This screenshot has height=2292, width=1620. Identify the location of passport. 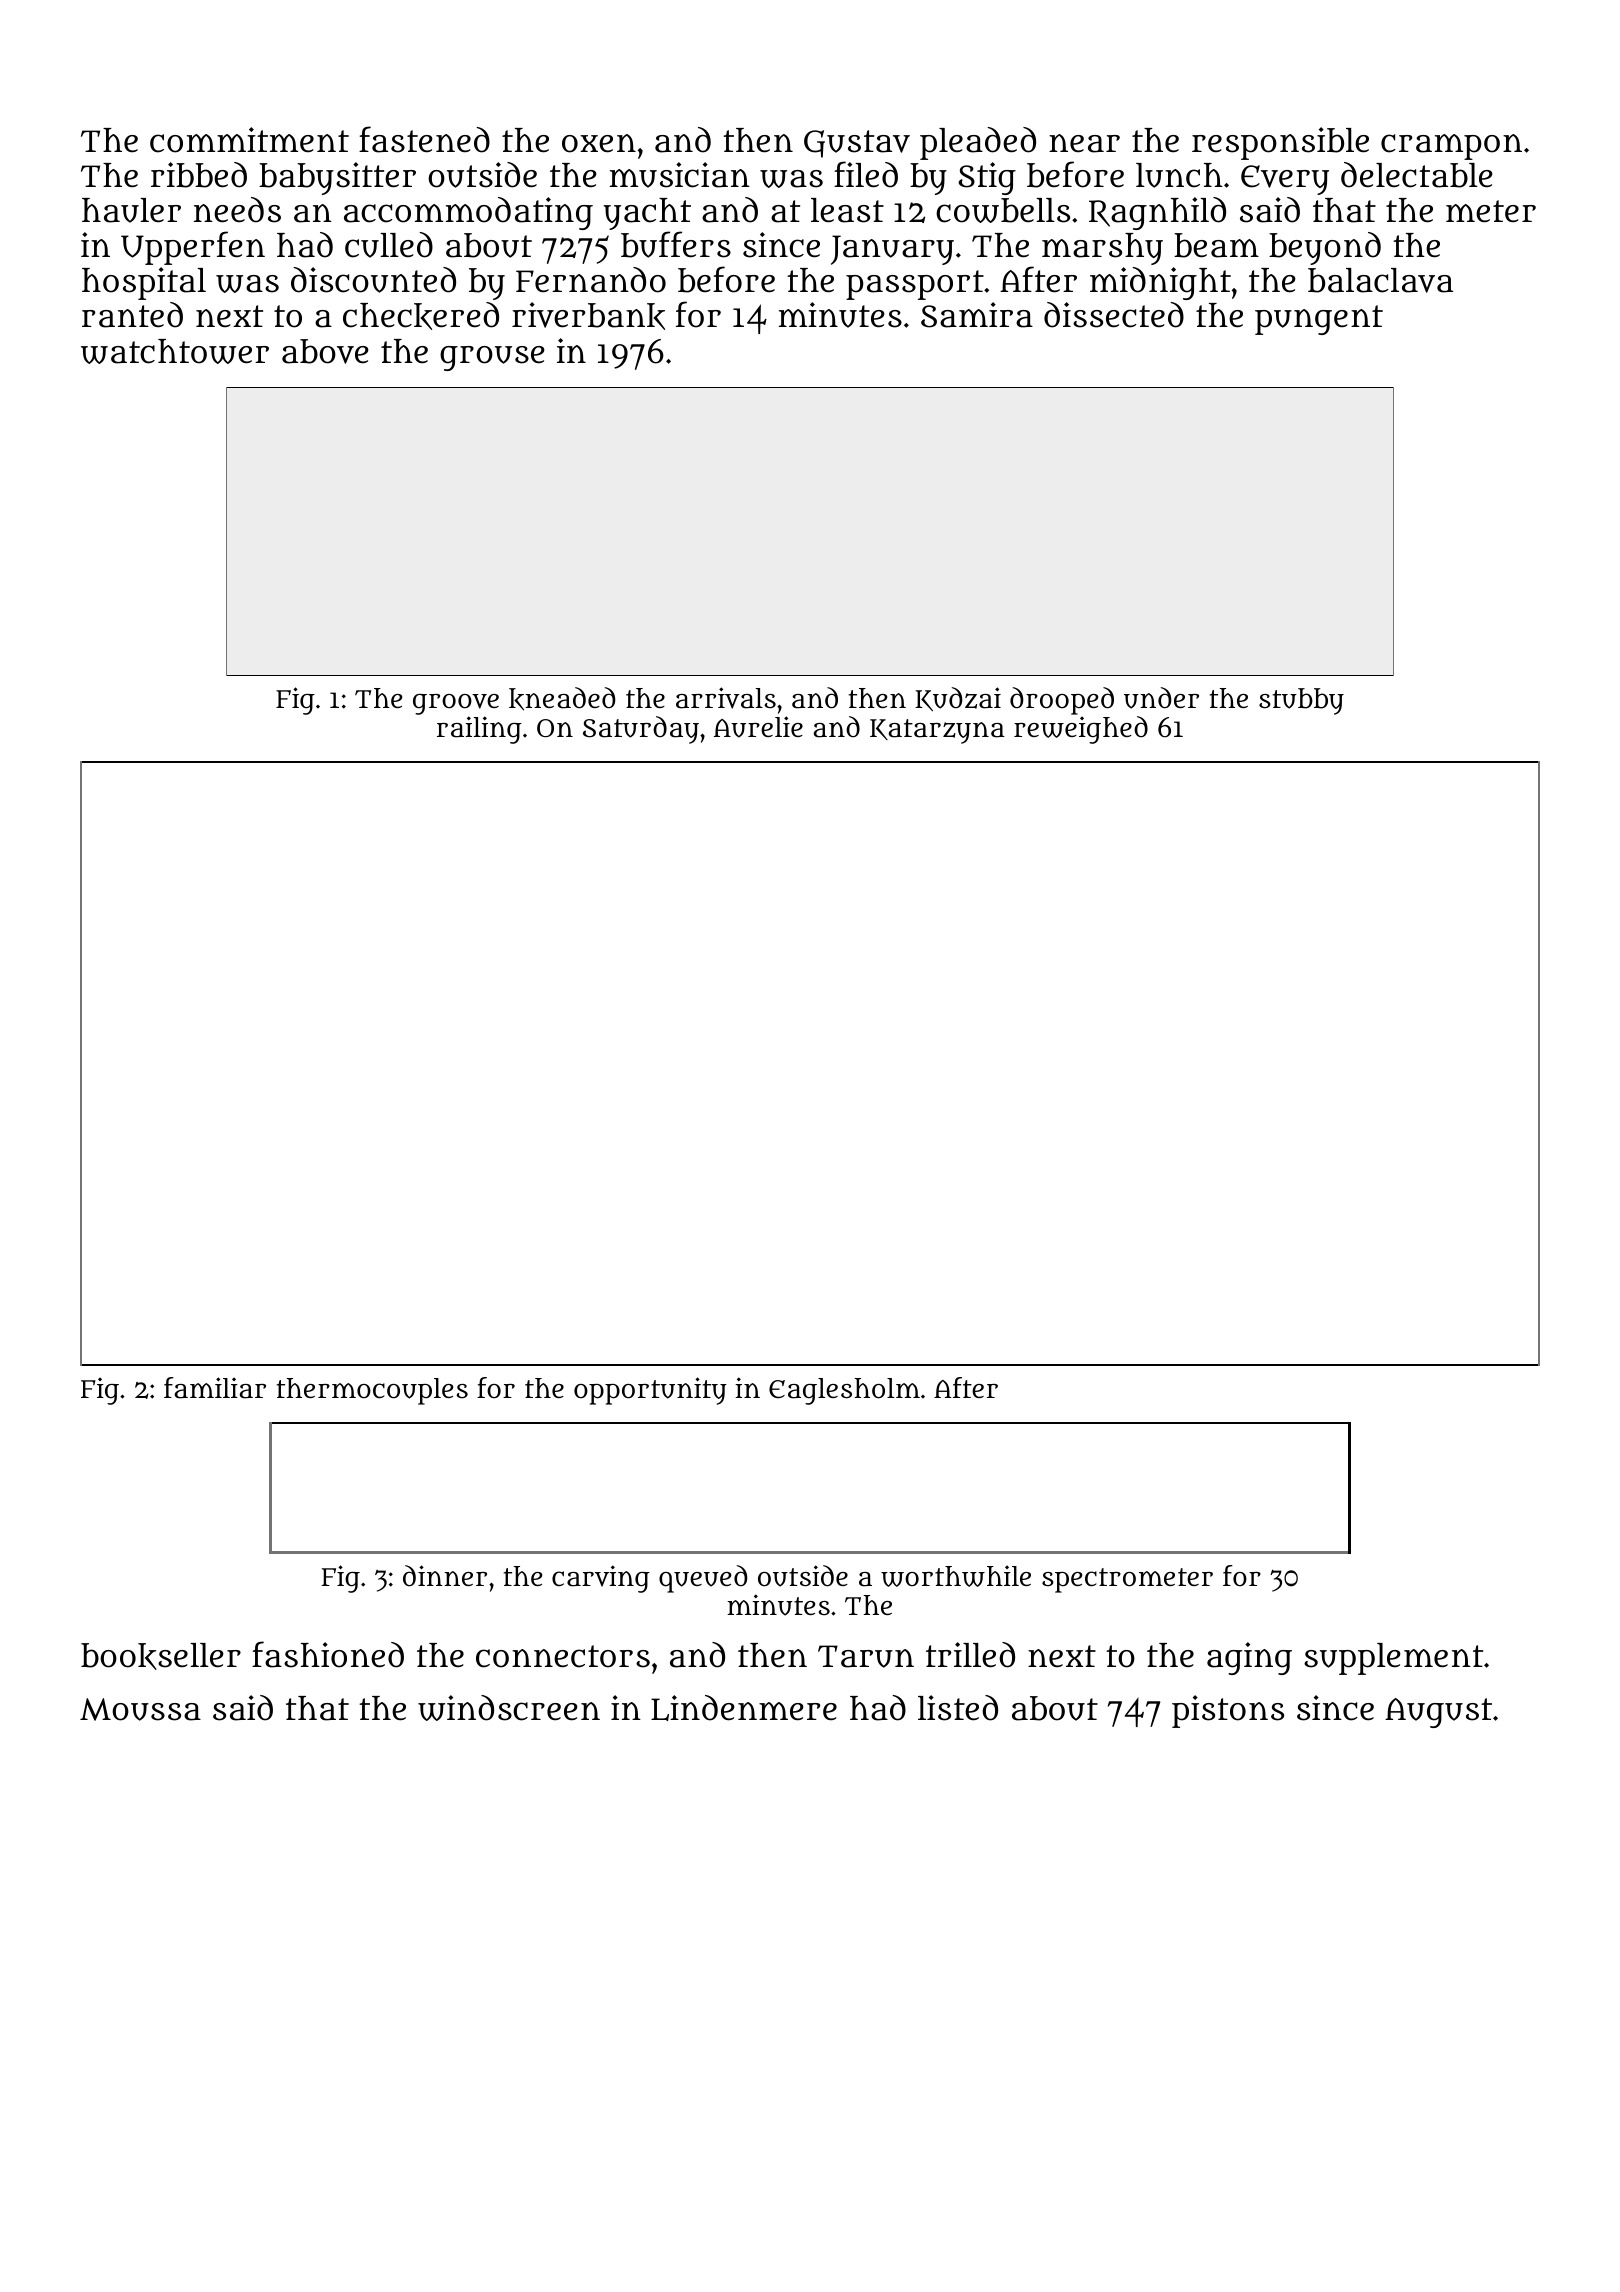
(915, 285).
